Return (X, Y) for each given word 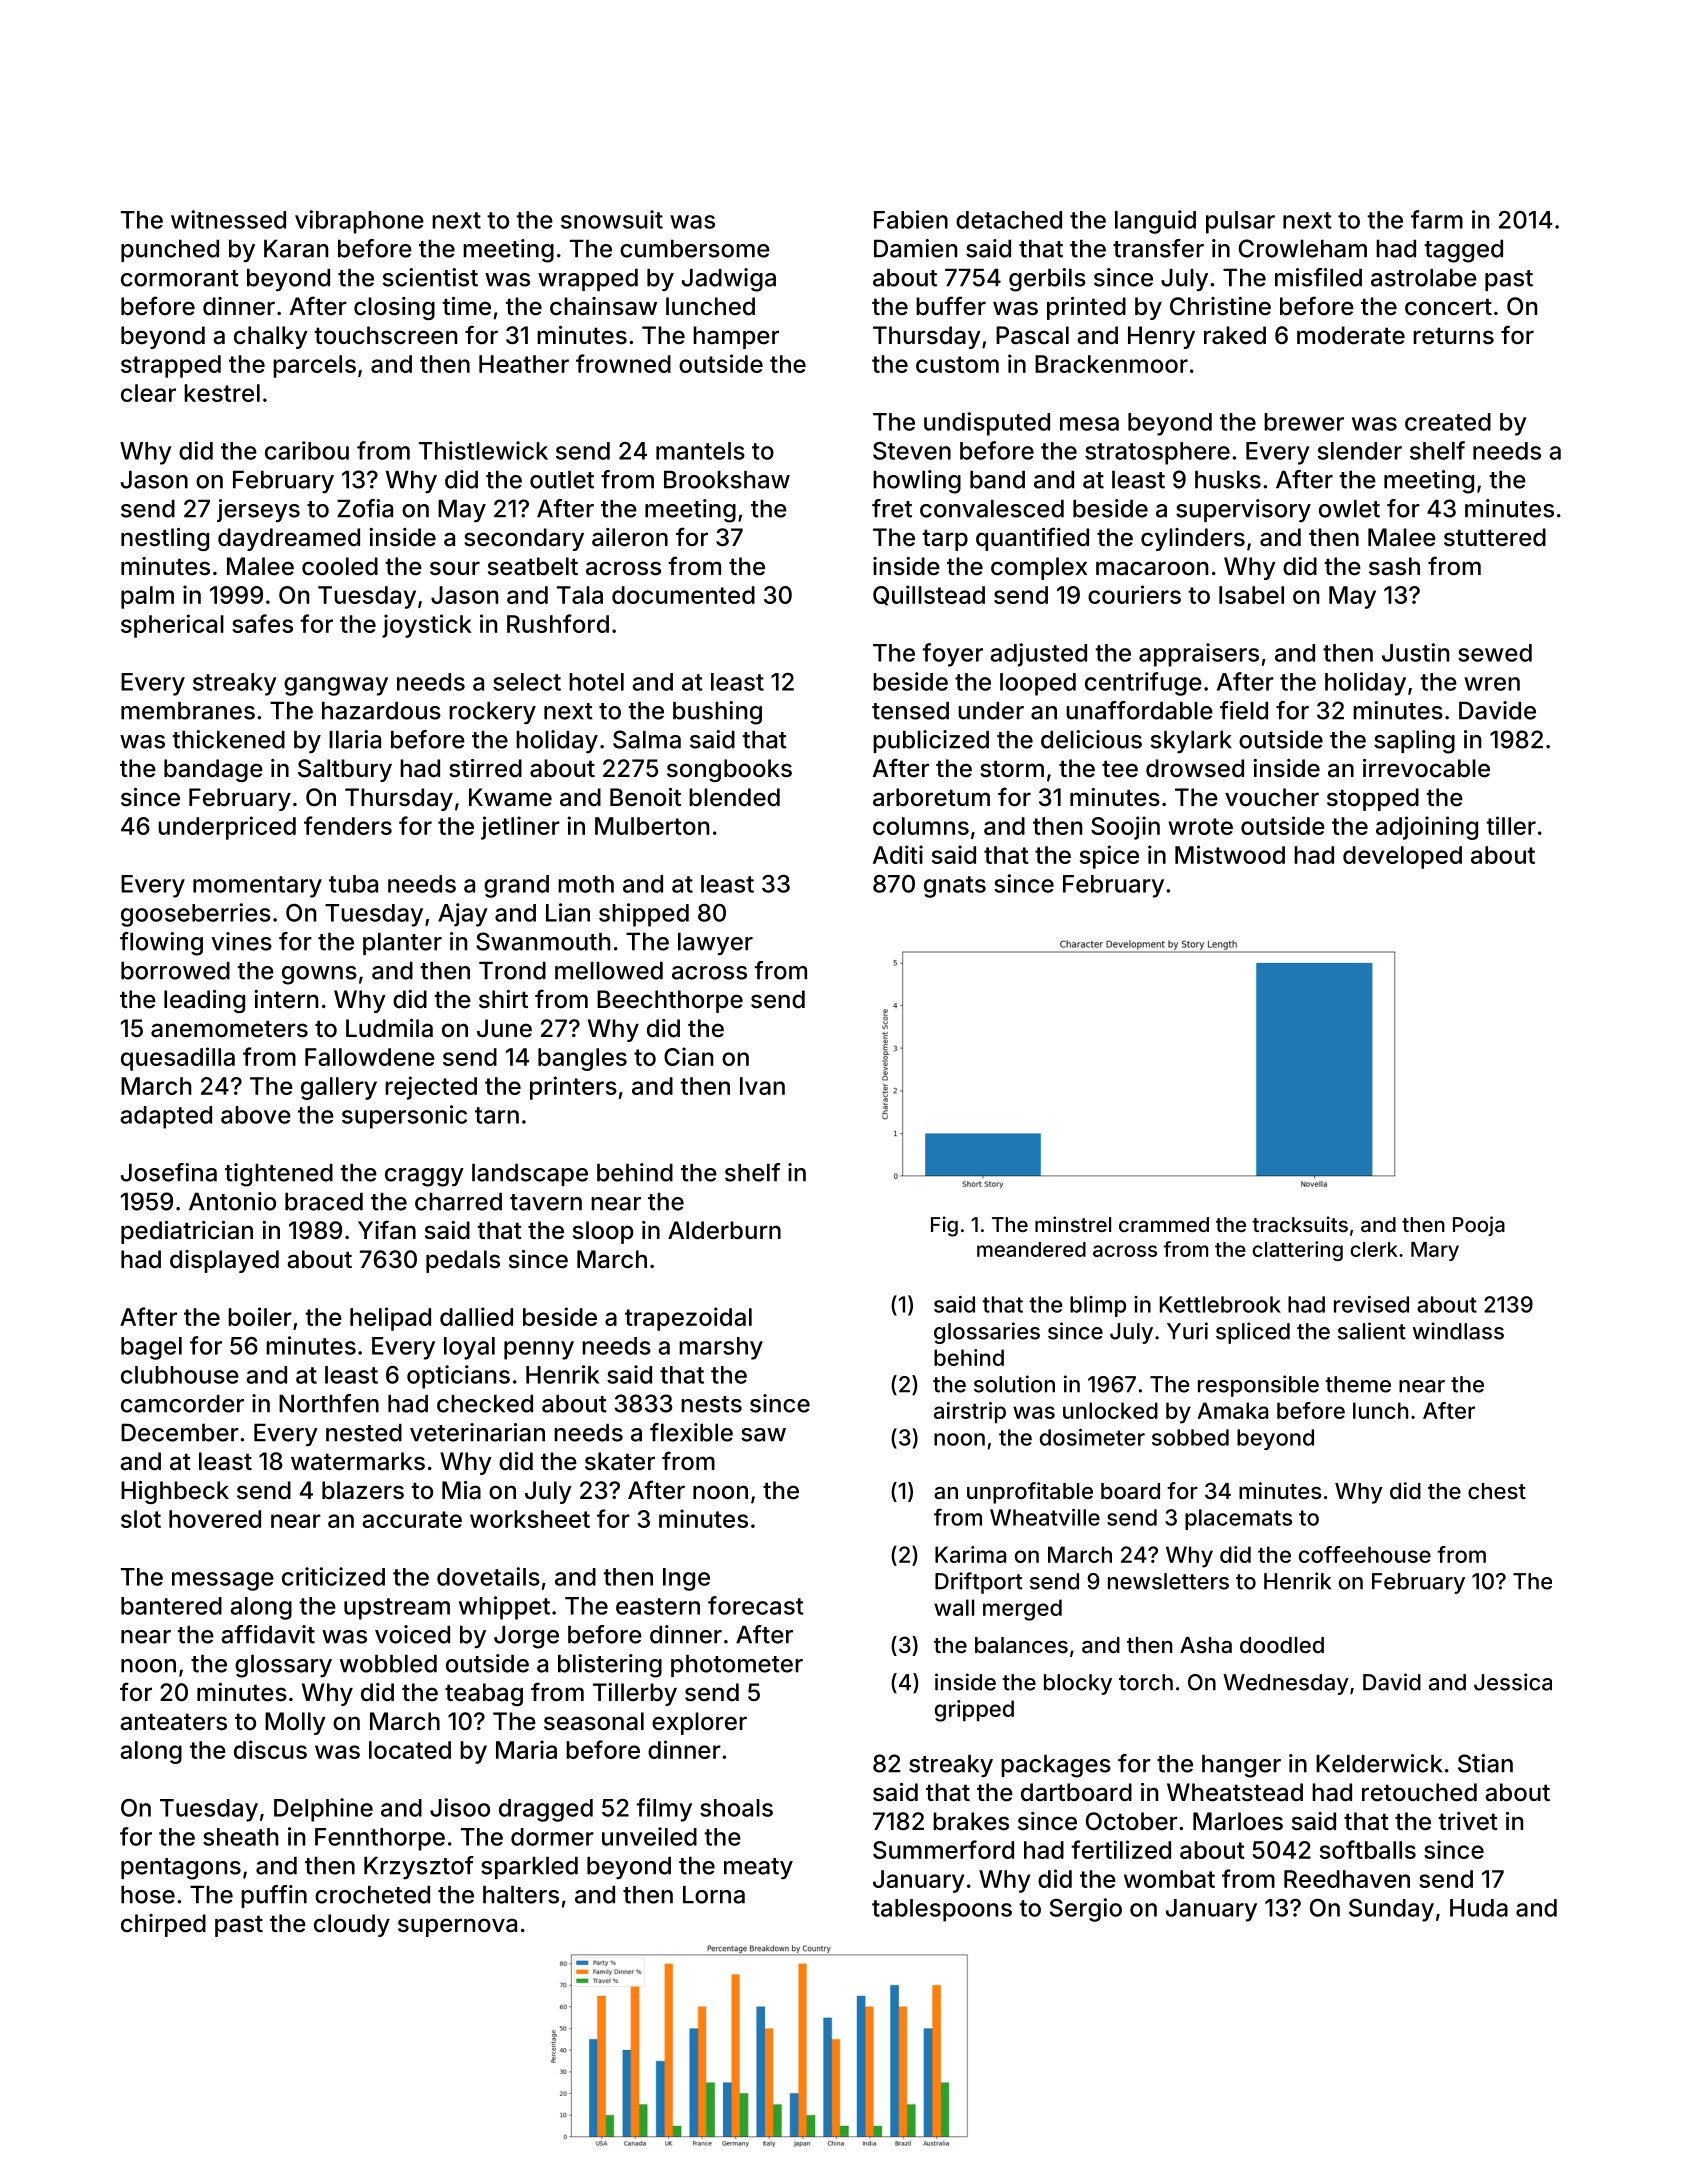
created (1448, 422)
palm (147, 597)
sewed (1495, 653)
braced (324, 1201)
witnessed (228, 219)
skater (620, 1461)
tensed (910, 710)
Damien (915, 248)
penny (539, 1350)
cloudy (352, 1925)
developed (1402, 857)
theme (1358, 1384)
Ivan (762, 1086)
